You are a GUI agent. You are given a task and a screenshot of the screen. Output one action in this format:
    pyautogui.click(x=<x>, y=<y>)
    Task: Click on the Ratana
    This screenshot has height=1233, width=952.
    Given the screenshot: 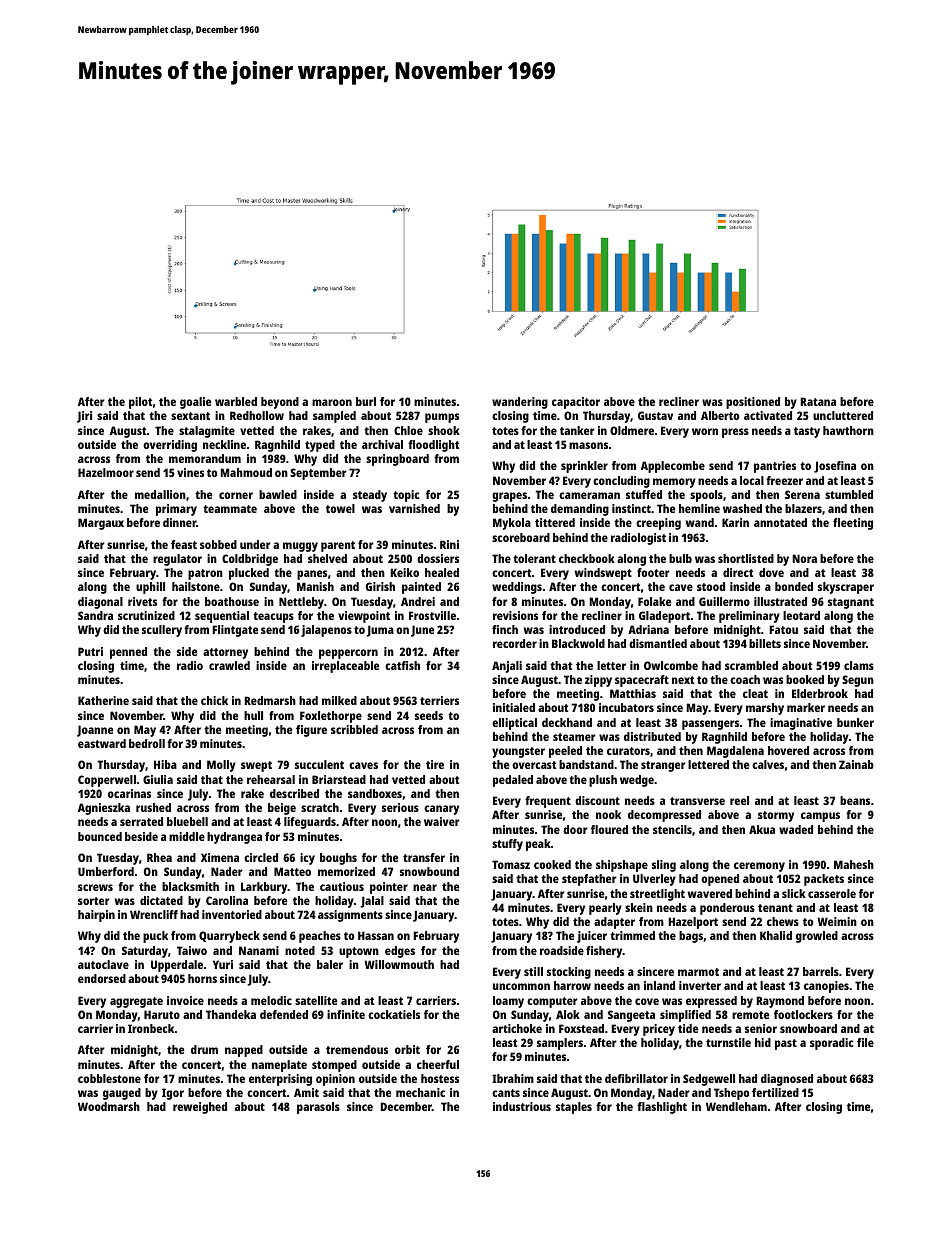 What is the action you would take?
    pyautogui.click(x=818, y=401)
